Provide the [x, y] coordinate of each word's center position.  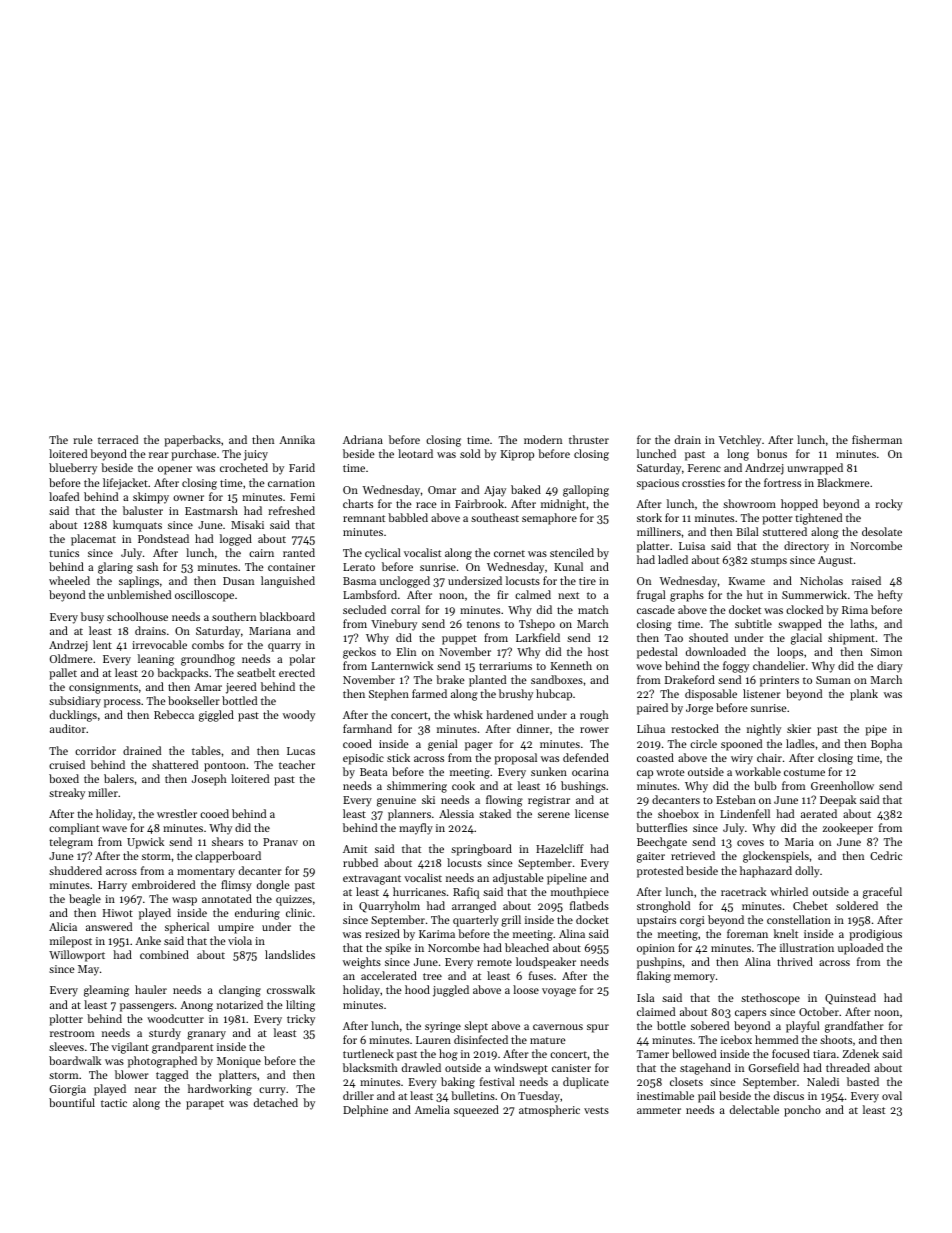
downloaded [716, 651]
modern [543, 439]
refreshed [291, 510]
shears [227, 841]
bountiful [72, 1102]
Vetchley [740, 441]
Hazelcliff [560, 848]
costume [804, 772]
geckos [359, 653]
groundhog [208, 660]
